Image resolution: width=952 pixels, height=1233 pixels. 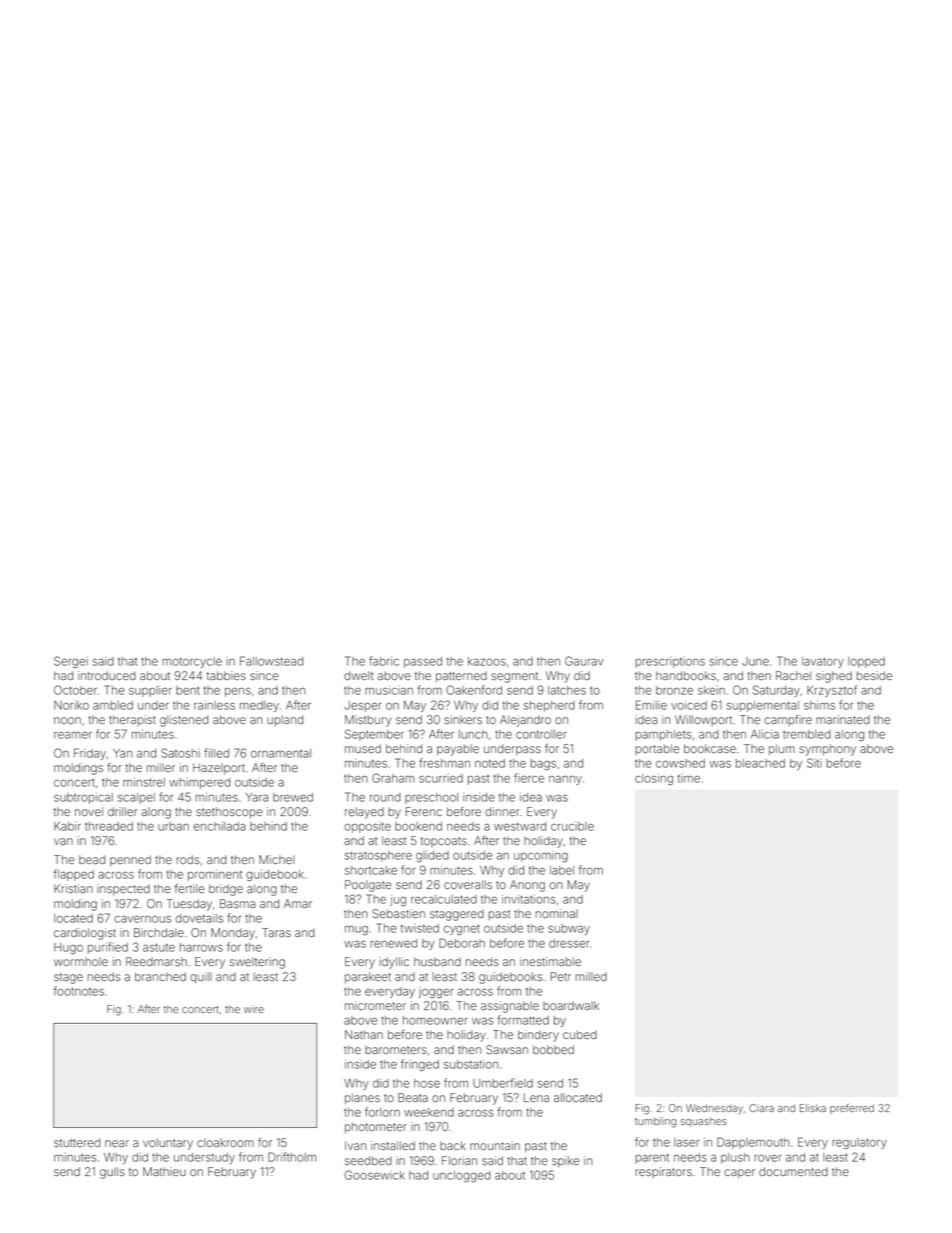 What do you see at coordinates (569, 943) in the screenshot?
I see `dresser` at bounding box center [569, 943].
